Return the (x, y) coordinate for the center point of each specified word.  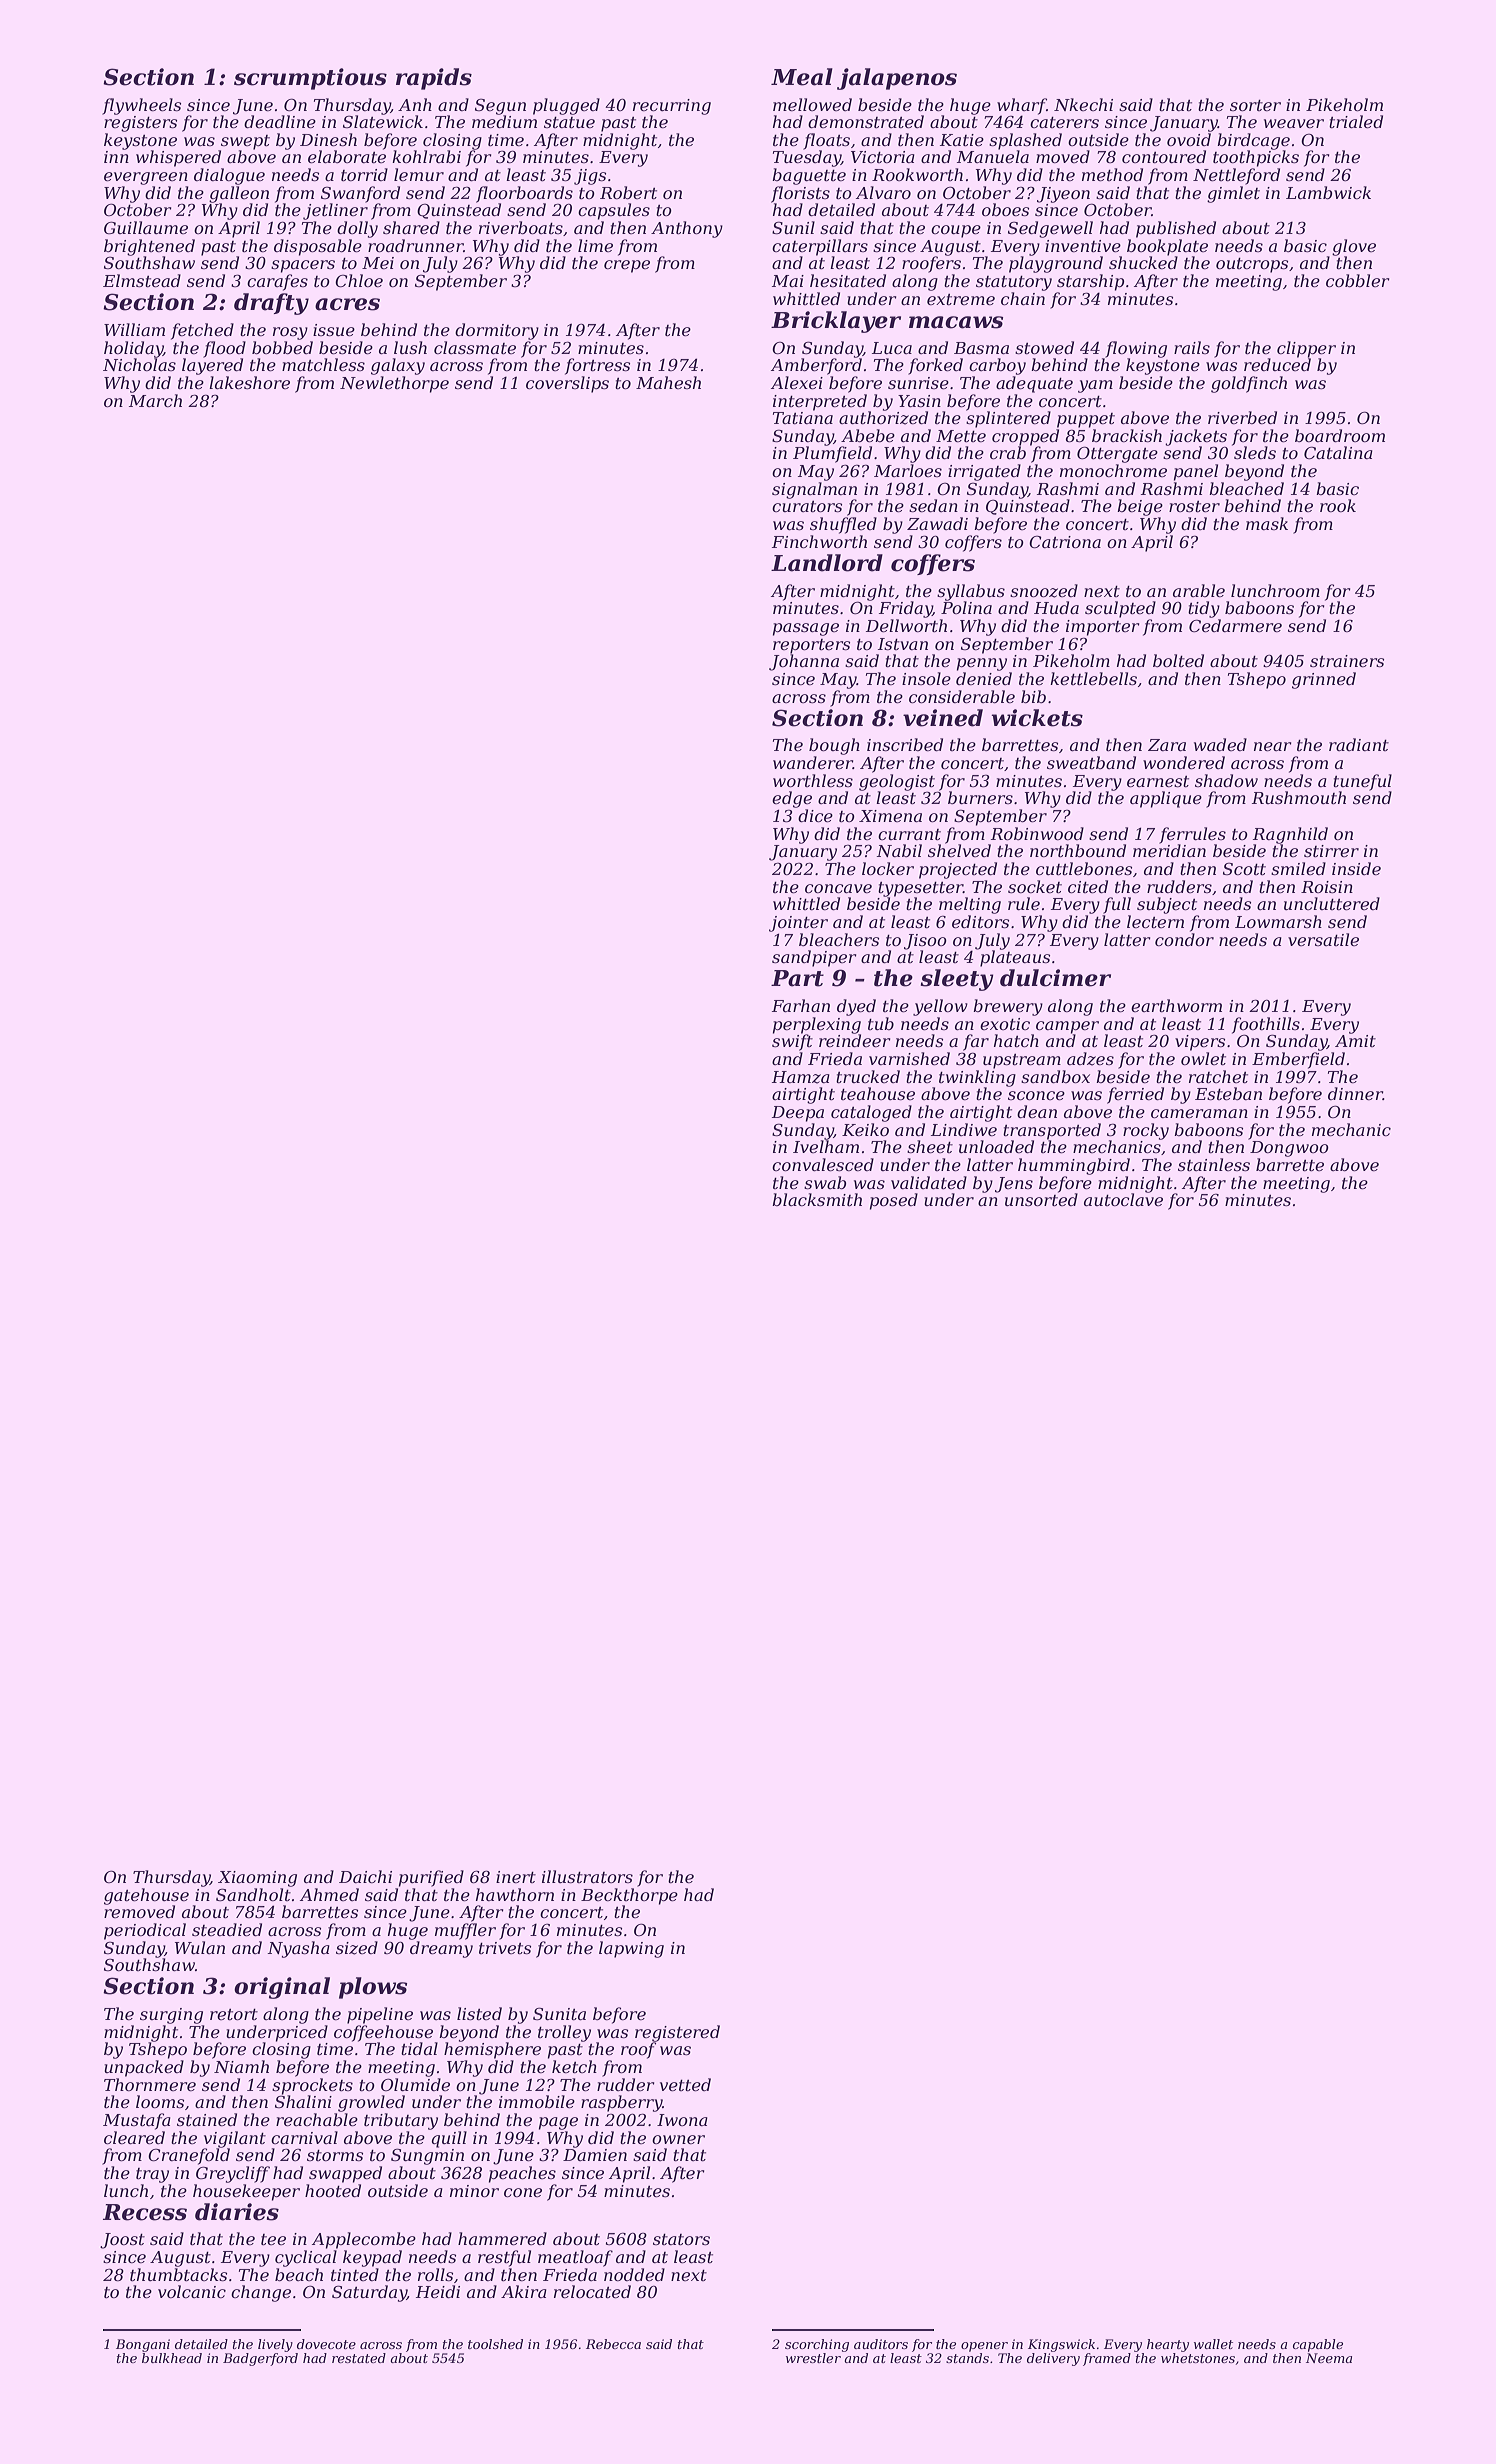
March (155, 400)
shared (411, 227)
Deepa (798, 1114)
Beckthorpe (629, 1896)
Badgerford (260, 2359)
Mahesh (668, 382)
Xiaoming (257, 1879)
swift (792, 1042)
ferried (1135, 1095)
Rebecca (613, 2344)
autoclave (1123, 1199)
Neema (1329, 2358)
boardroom (1340, 435)
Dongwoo (1289, 1149)
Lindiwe (964, 1129)
